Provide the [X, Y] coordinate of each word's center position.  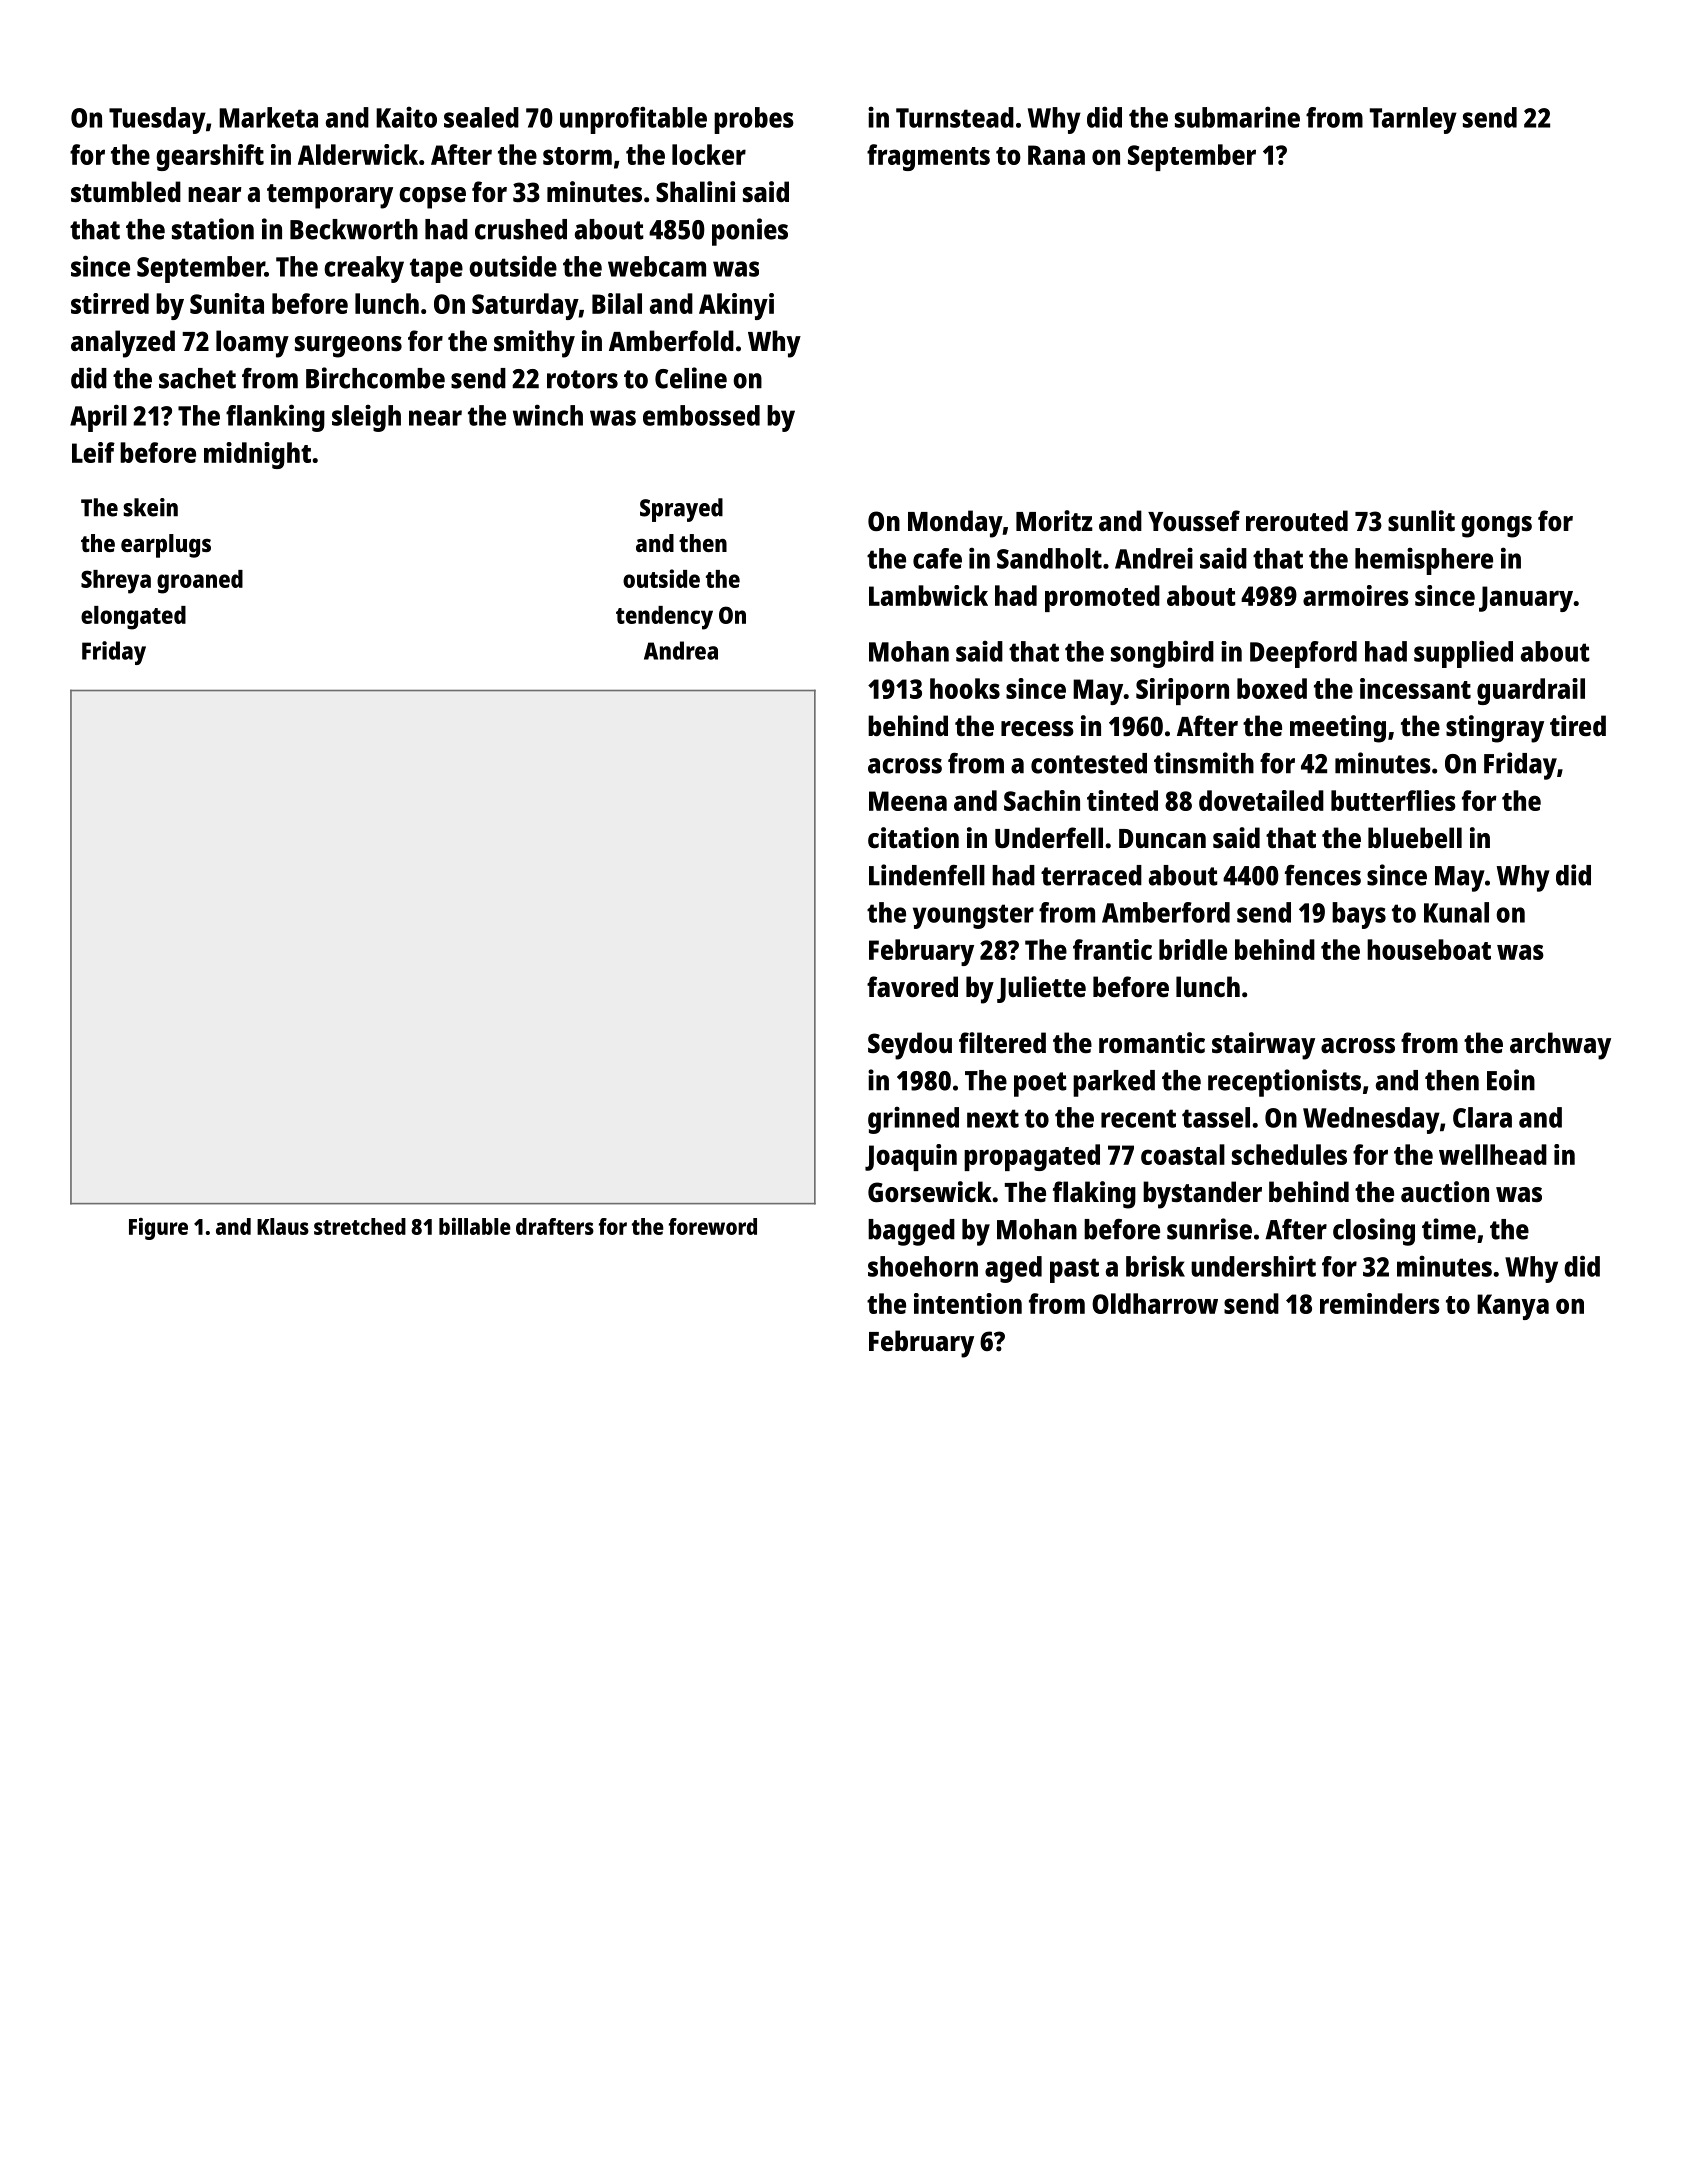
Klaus [283, 1226]
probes [754, 120]
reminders [1380, 1303]
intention [968, 1303]
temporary [330, 196]
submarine [1237, 117]
